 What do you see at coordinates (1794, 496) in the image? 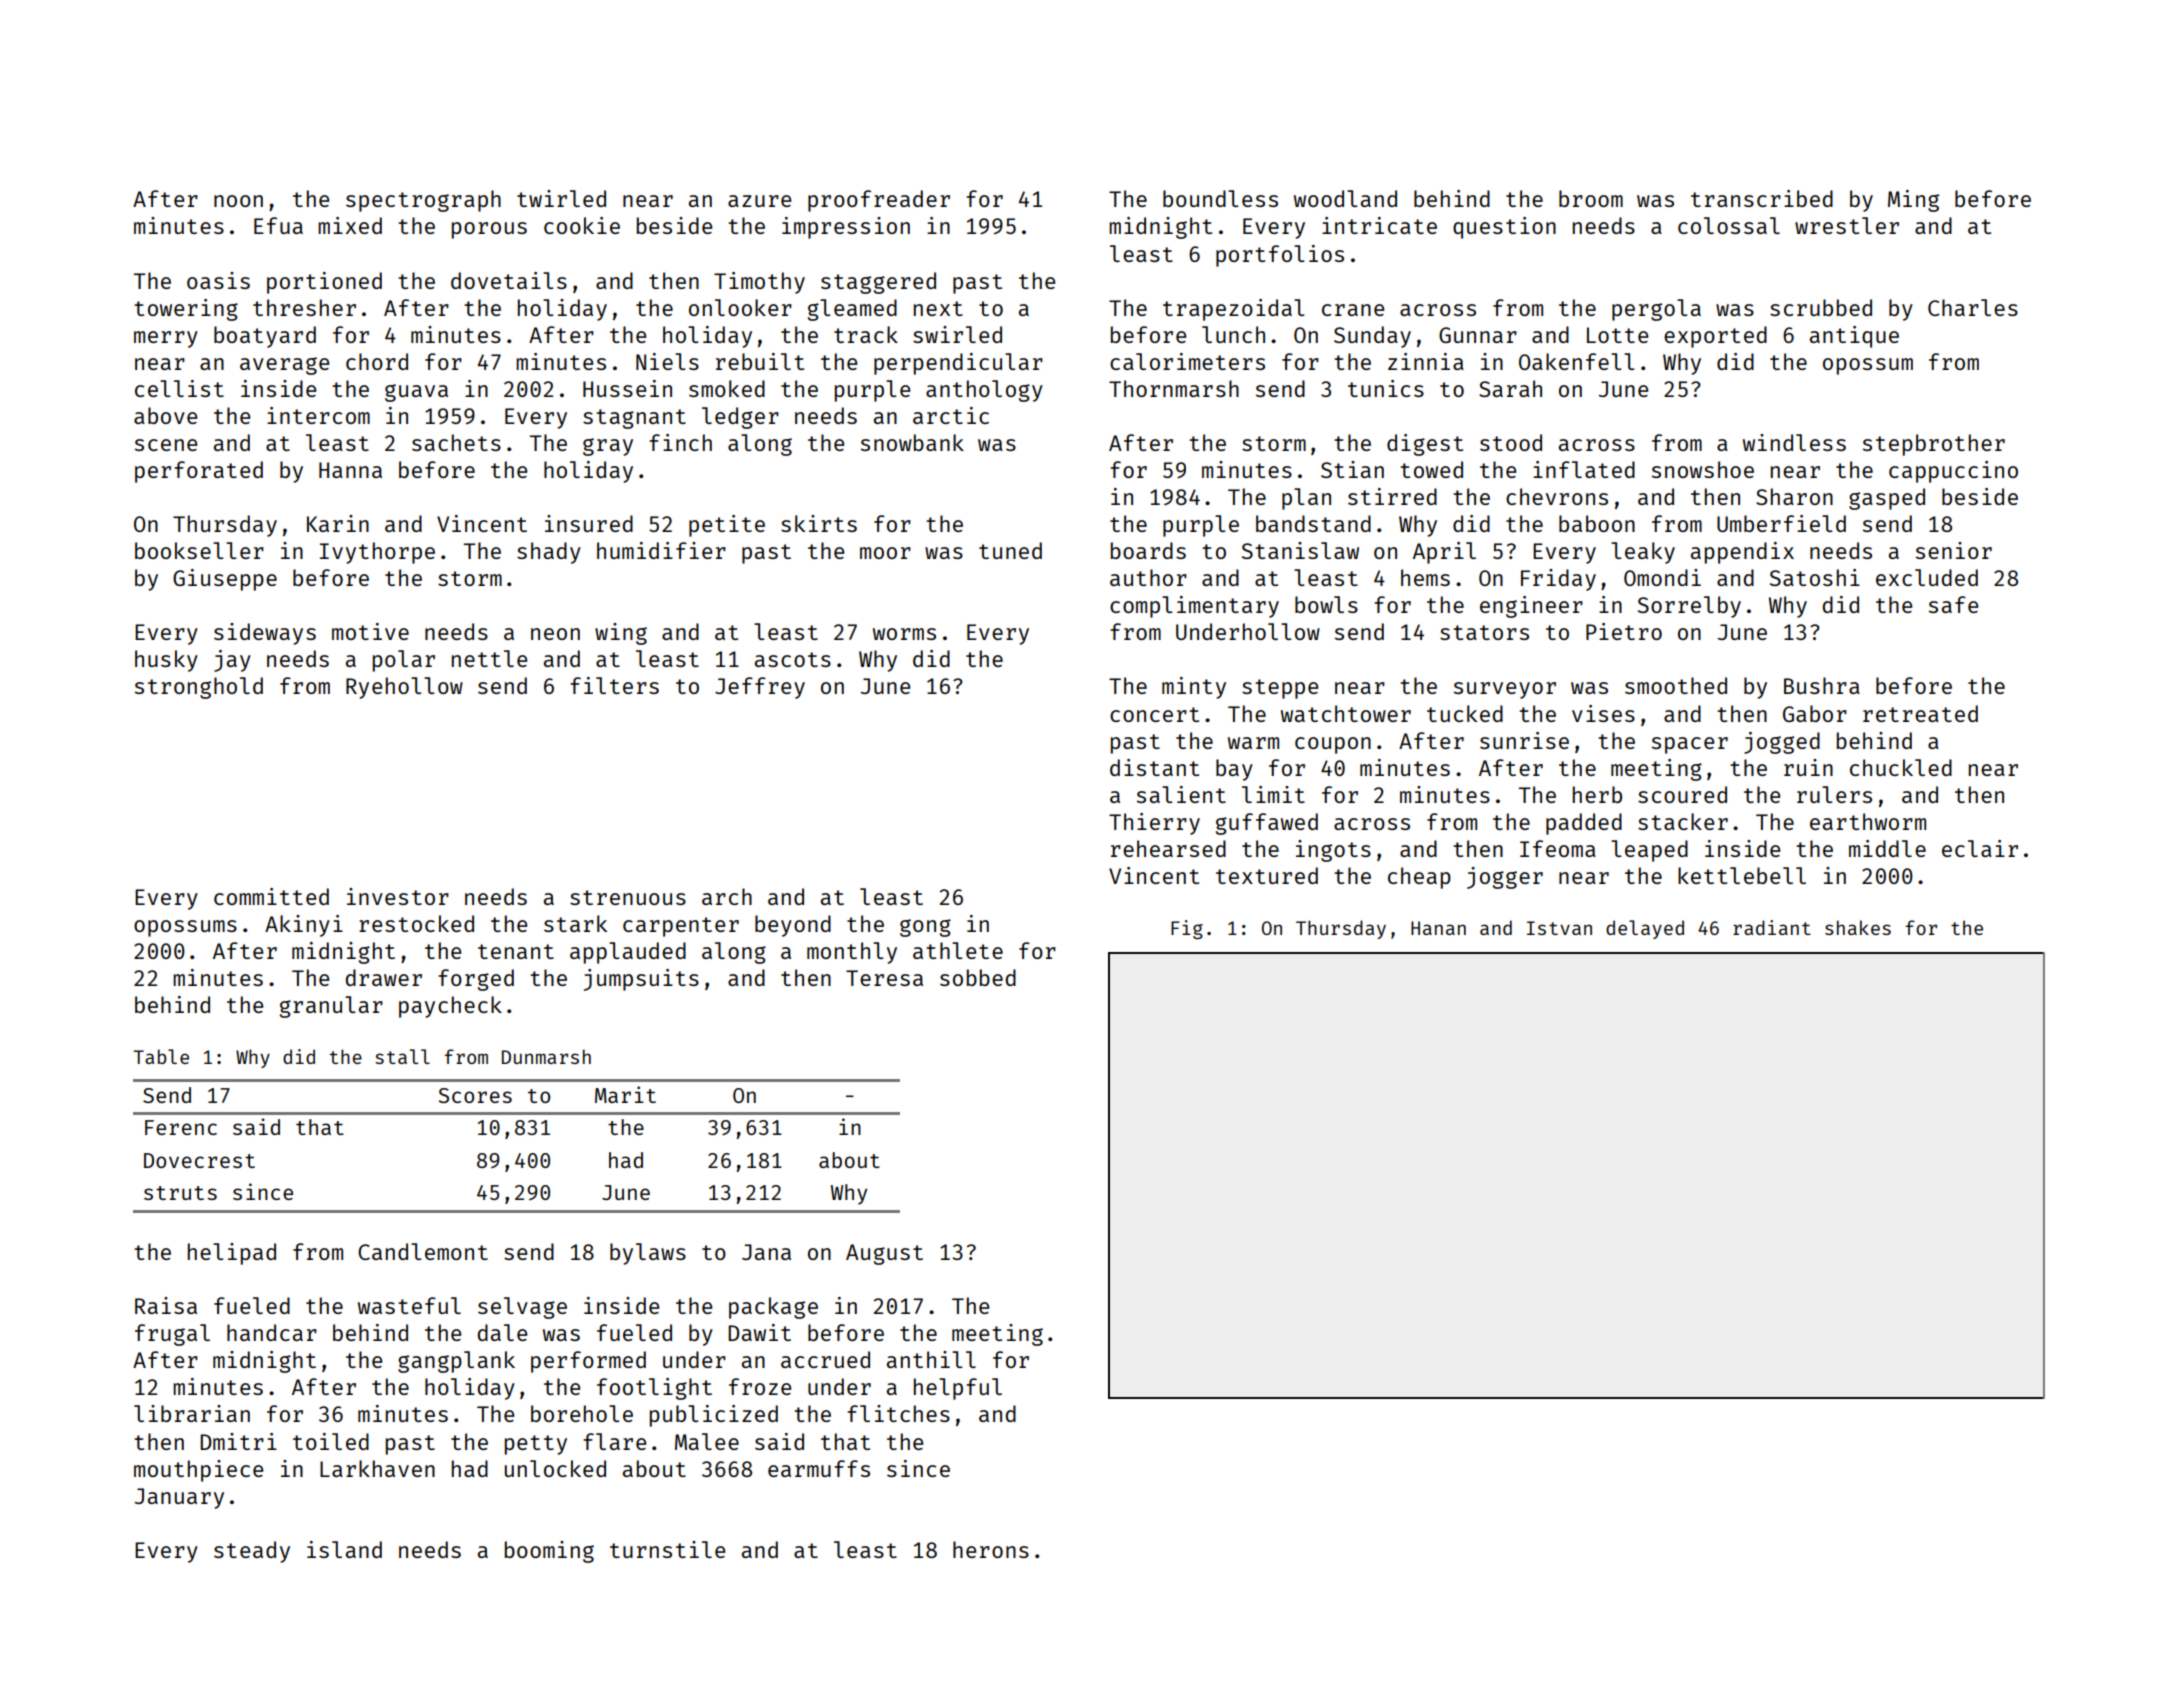
I see `Sharon` at bounding box center [1794, 496].
